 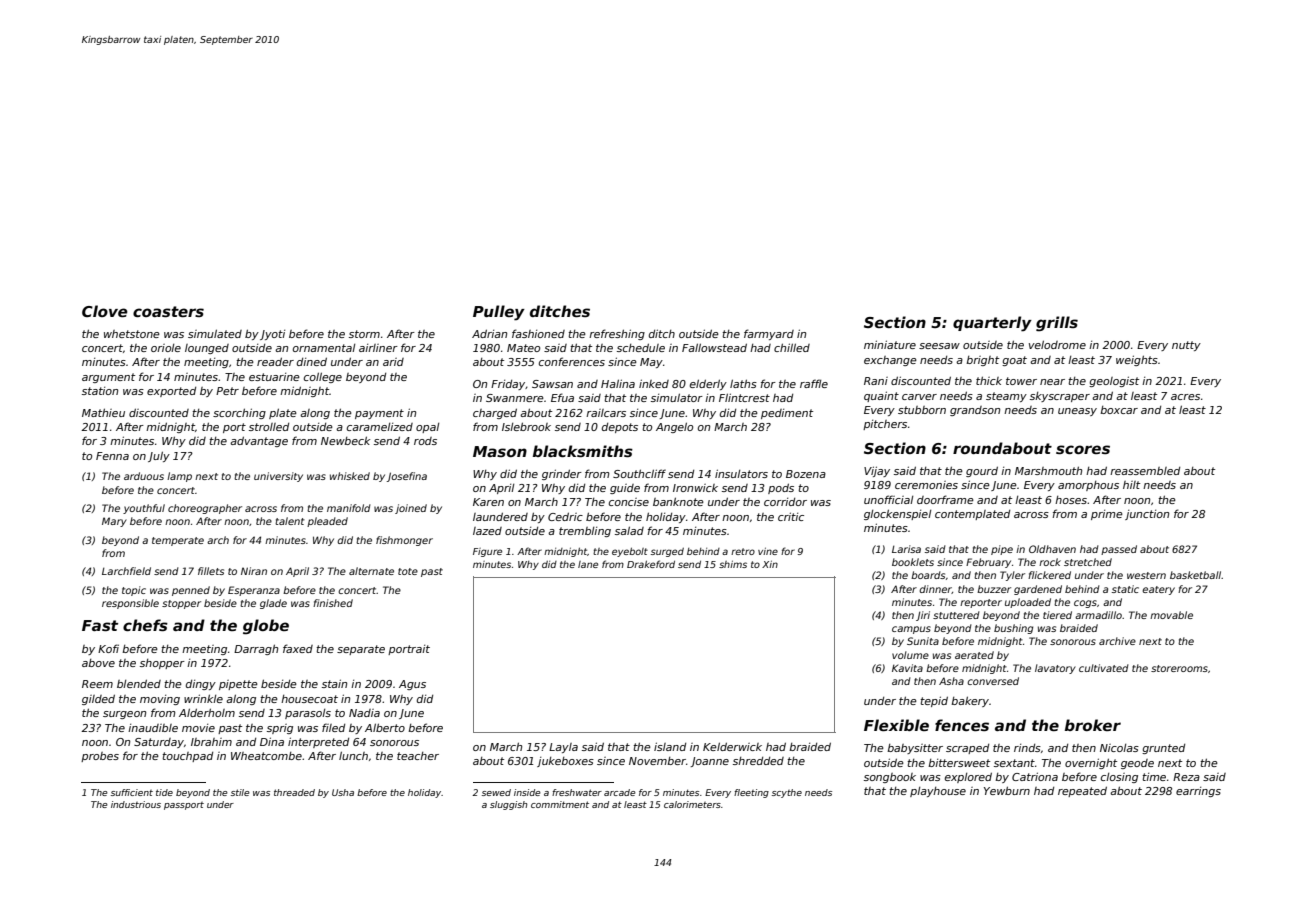 What do you see at coordinates (1057, 324) in the screenshot?
I see `grills` at bounding box center [1057, 324].
